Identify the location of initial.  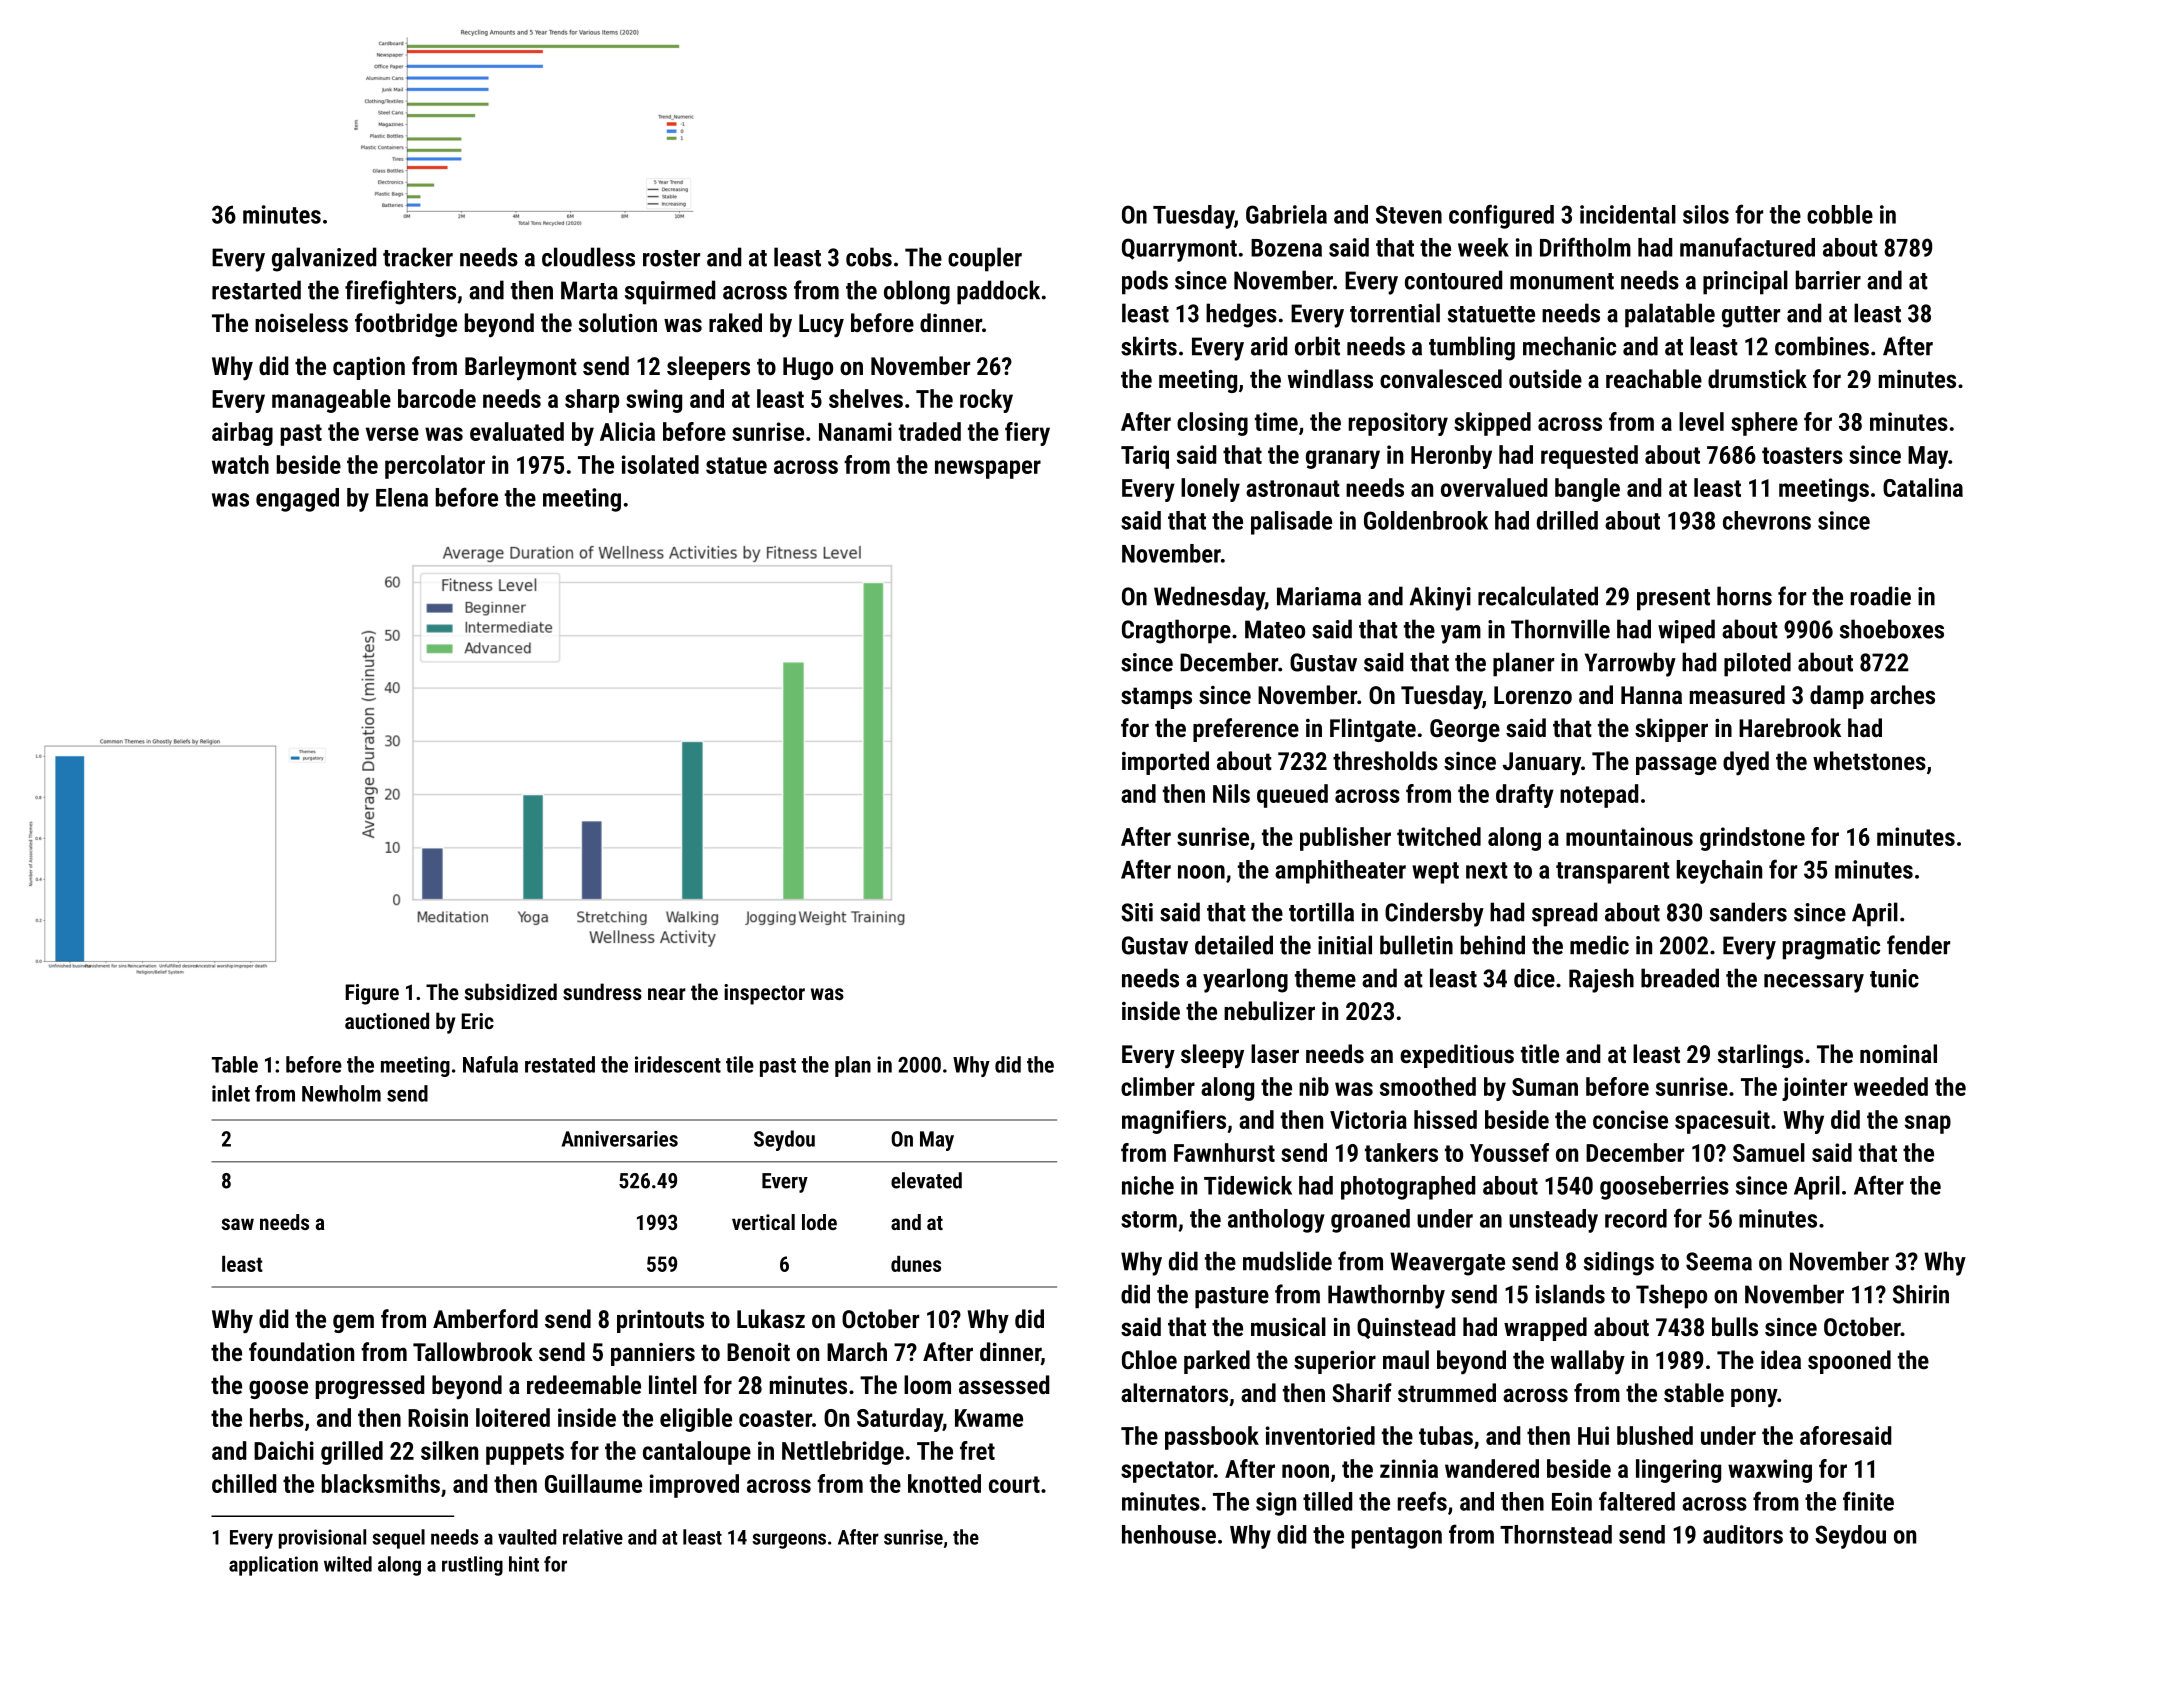
(1345, 945).
